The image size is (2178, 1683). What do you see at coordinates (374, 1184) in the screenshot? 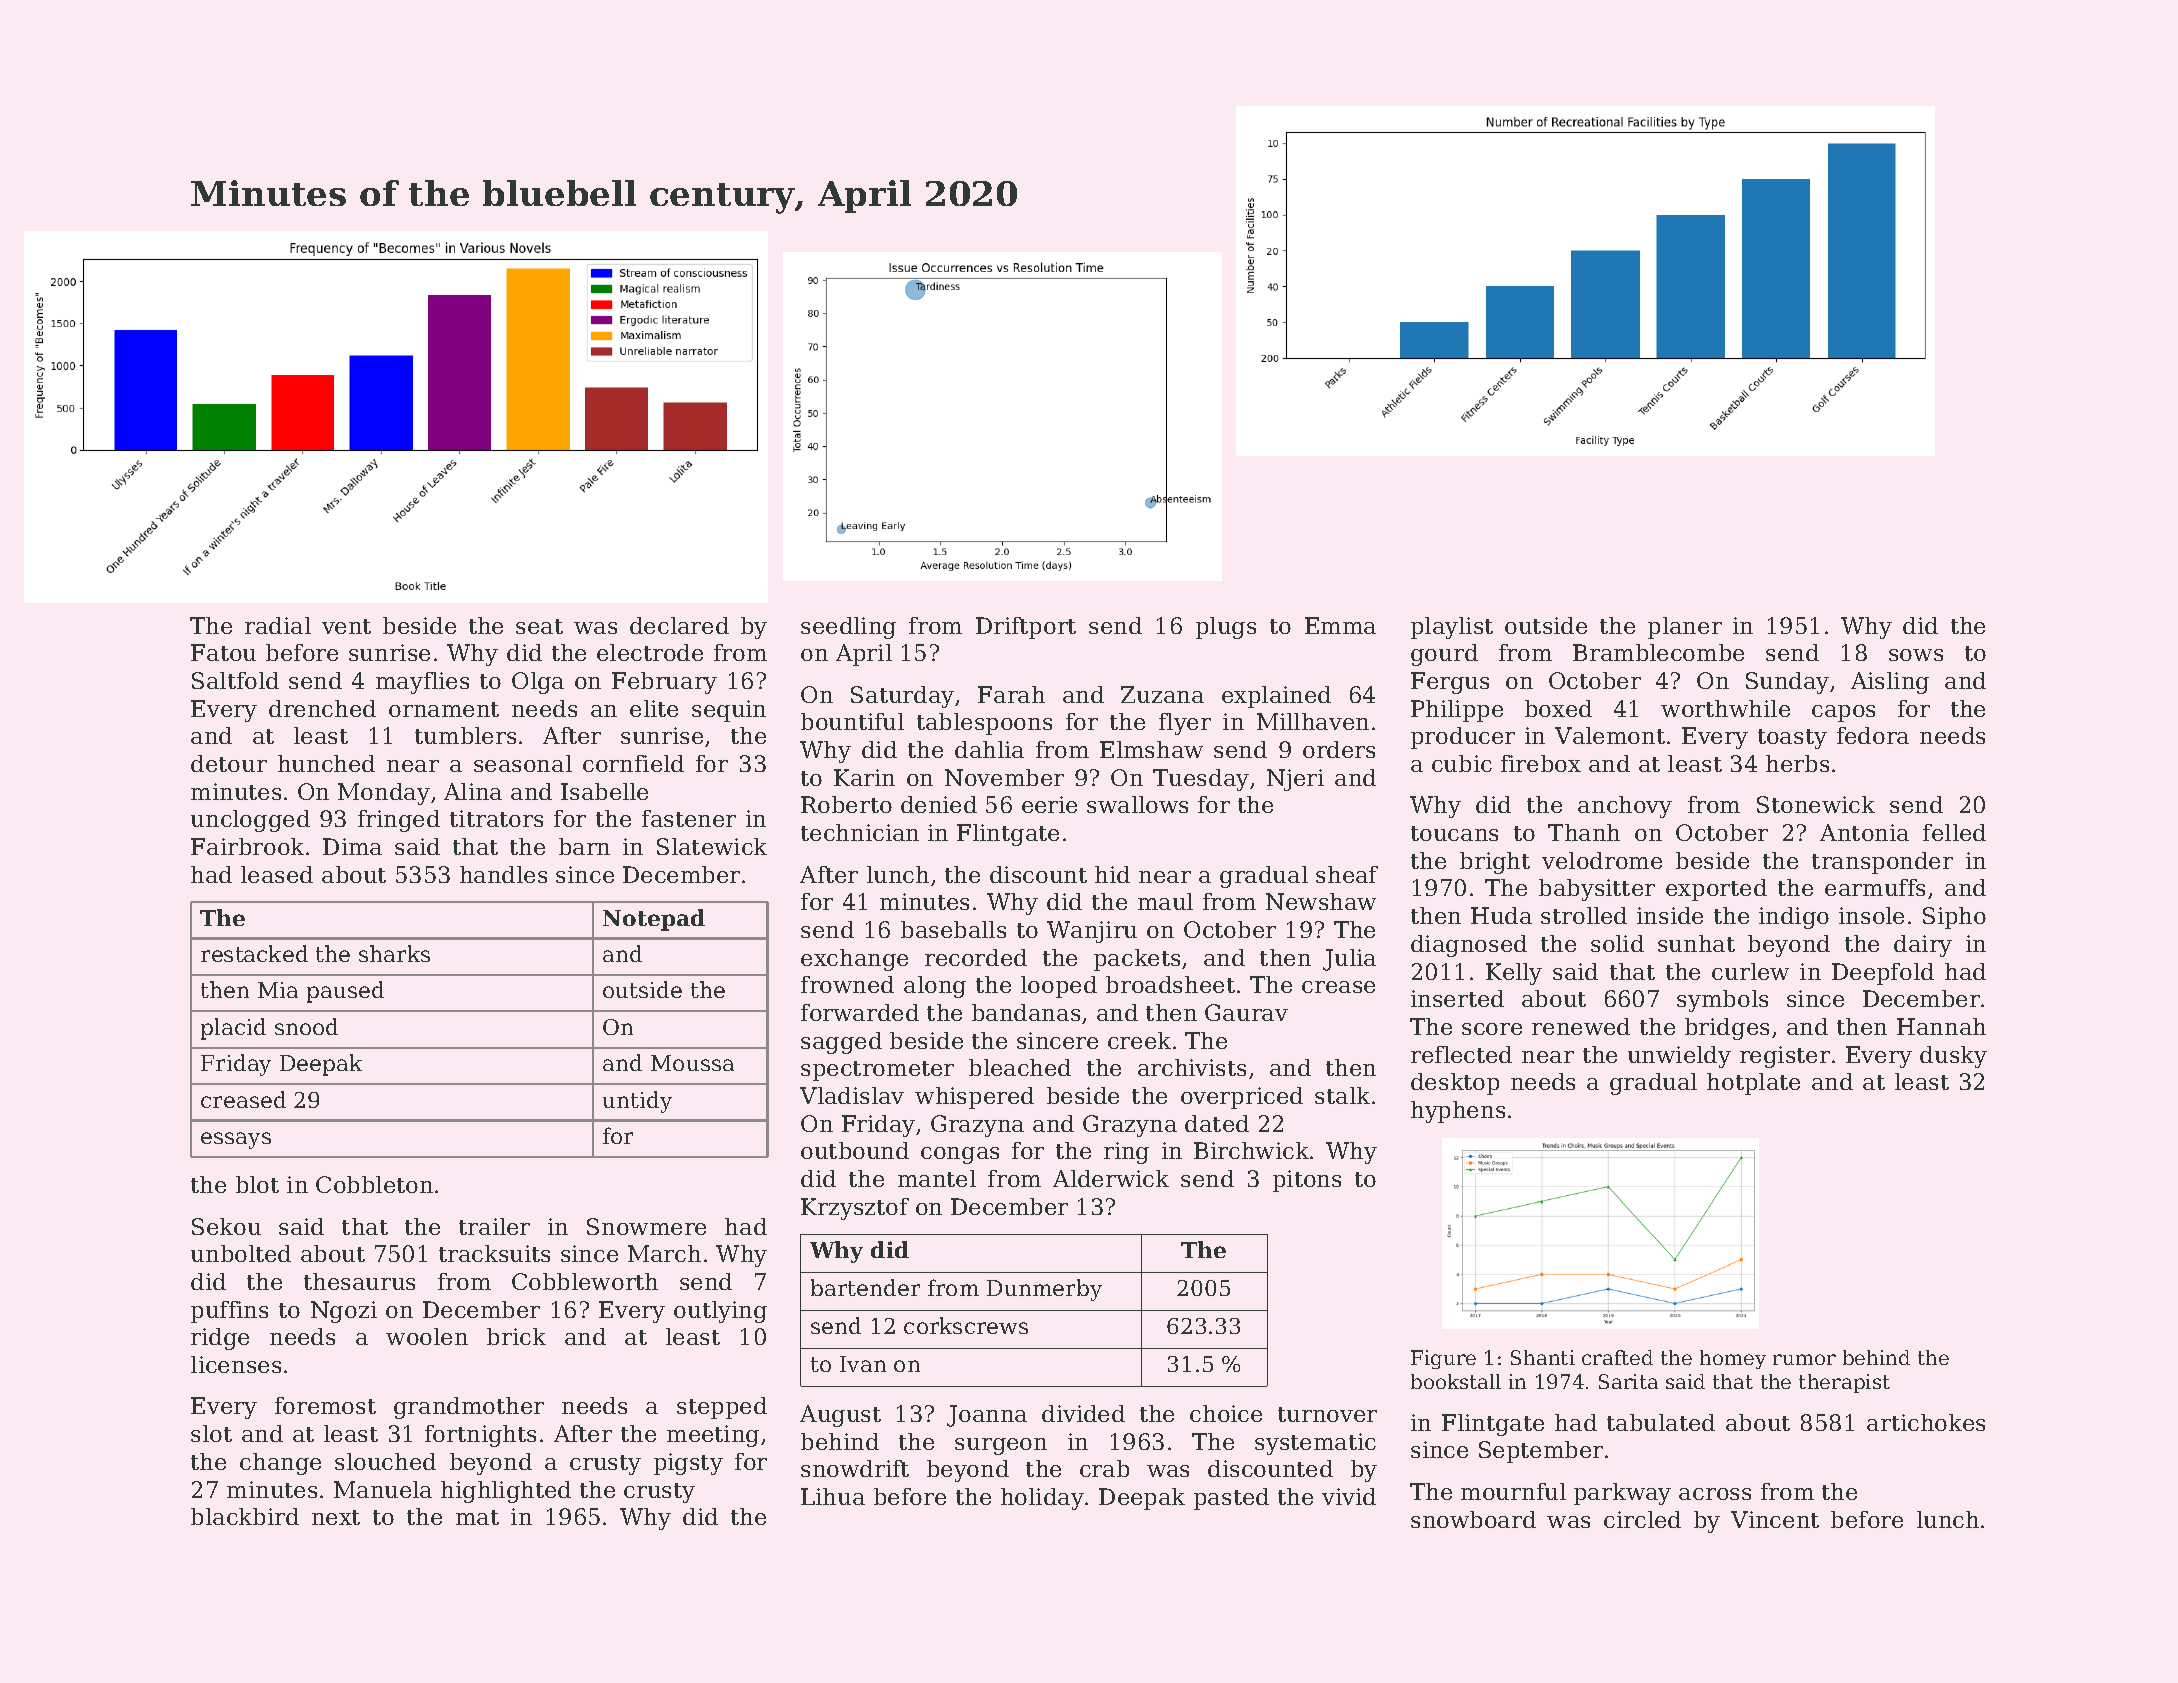
I see `Cobbleton` at bounding box center [374, 1184].
